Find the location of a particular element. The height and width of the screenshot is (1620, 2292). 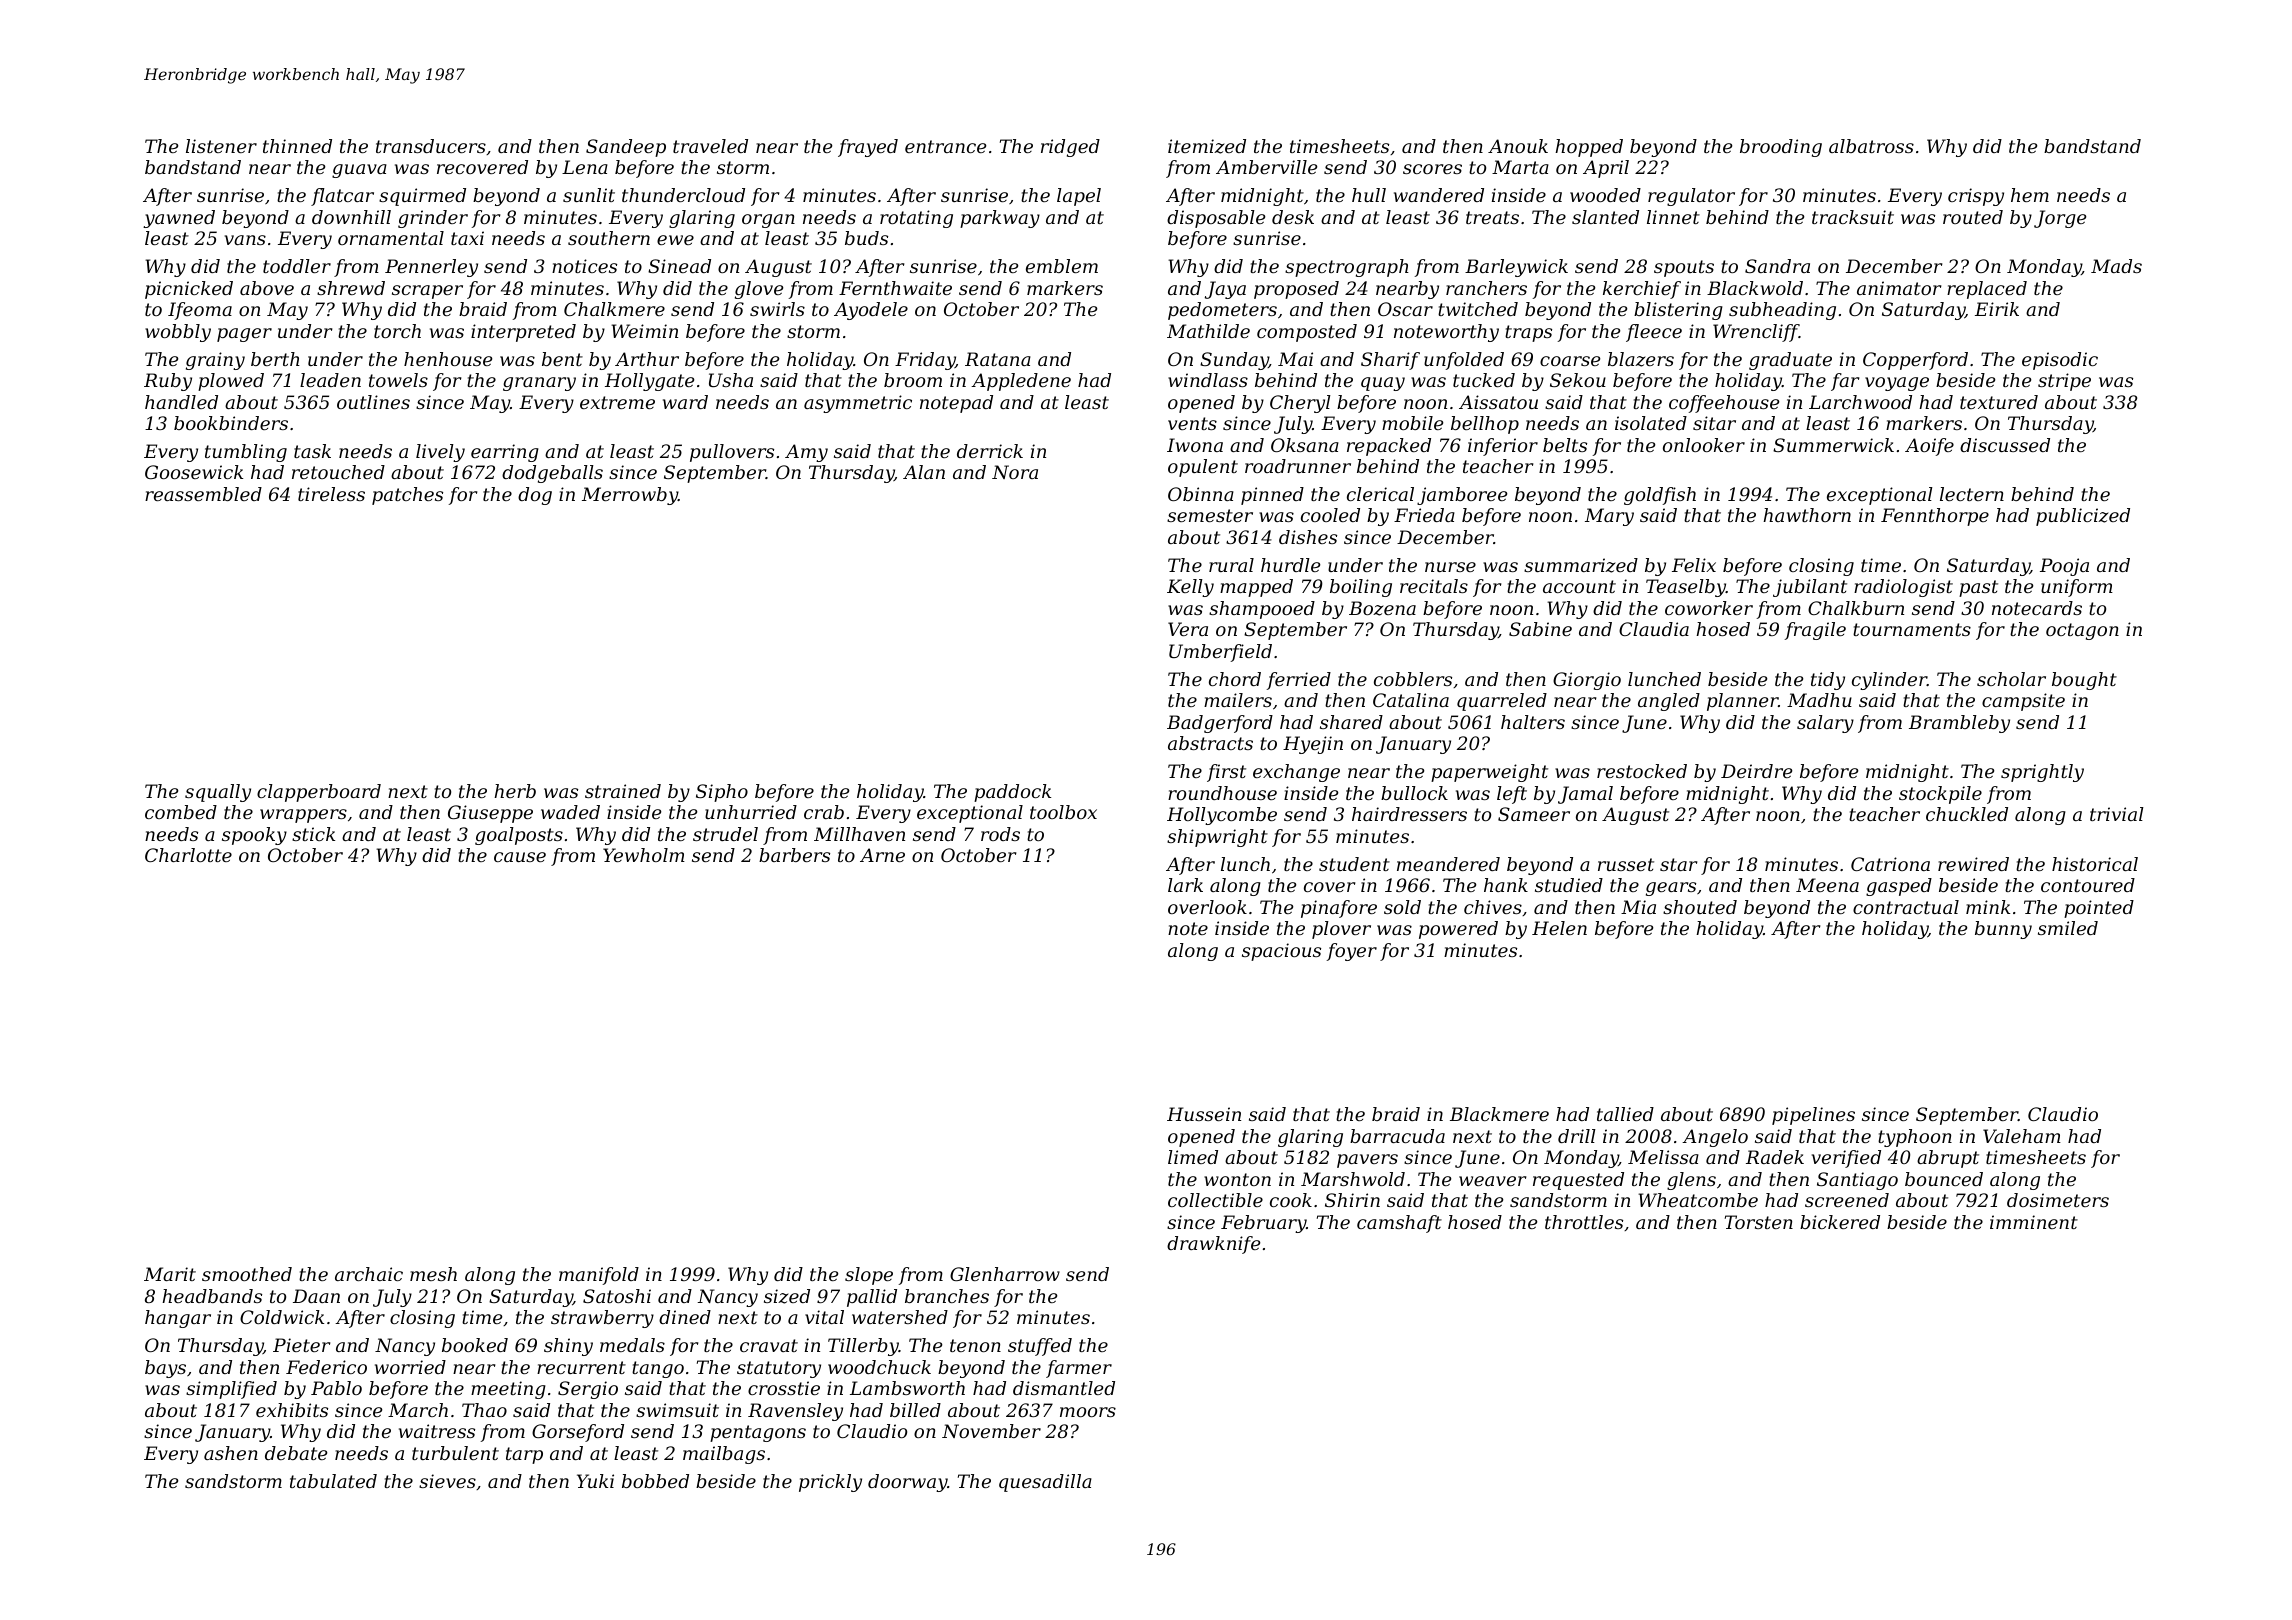

tallied is located at coordinates (1625, 1114).
